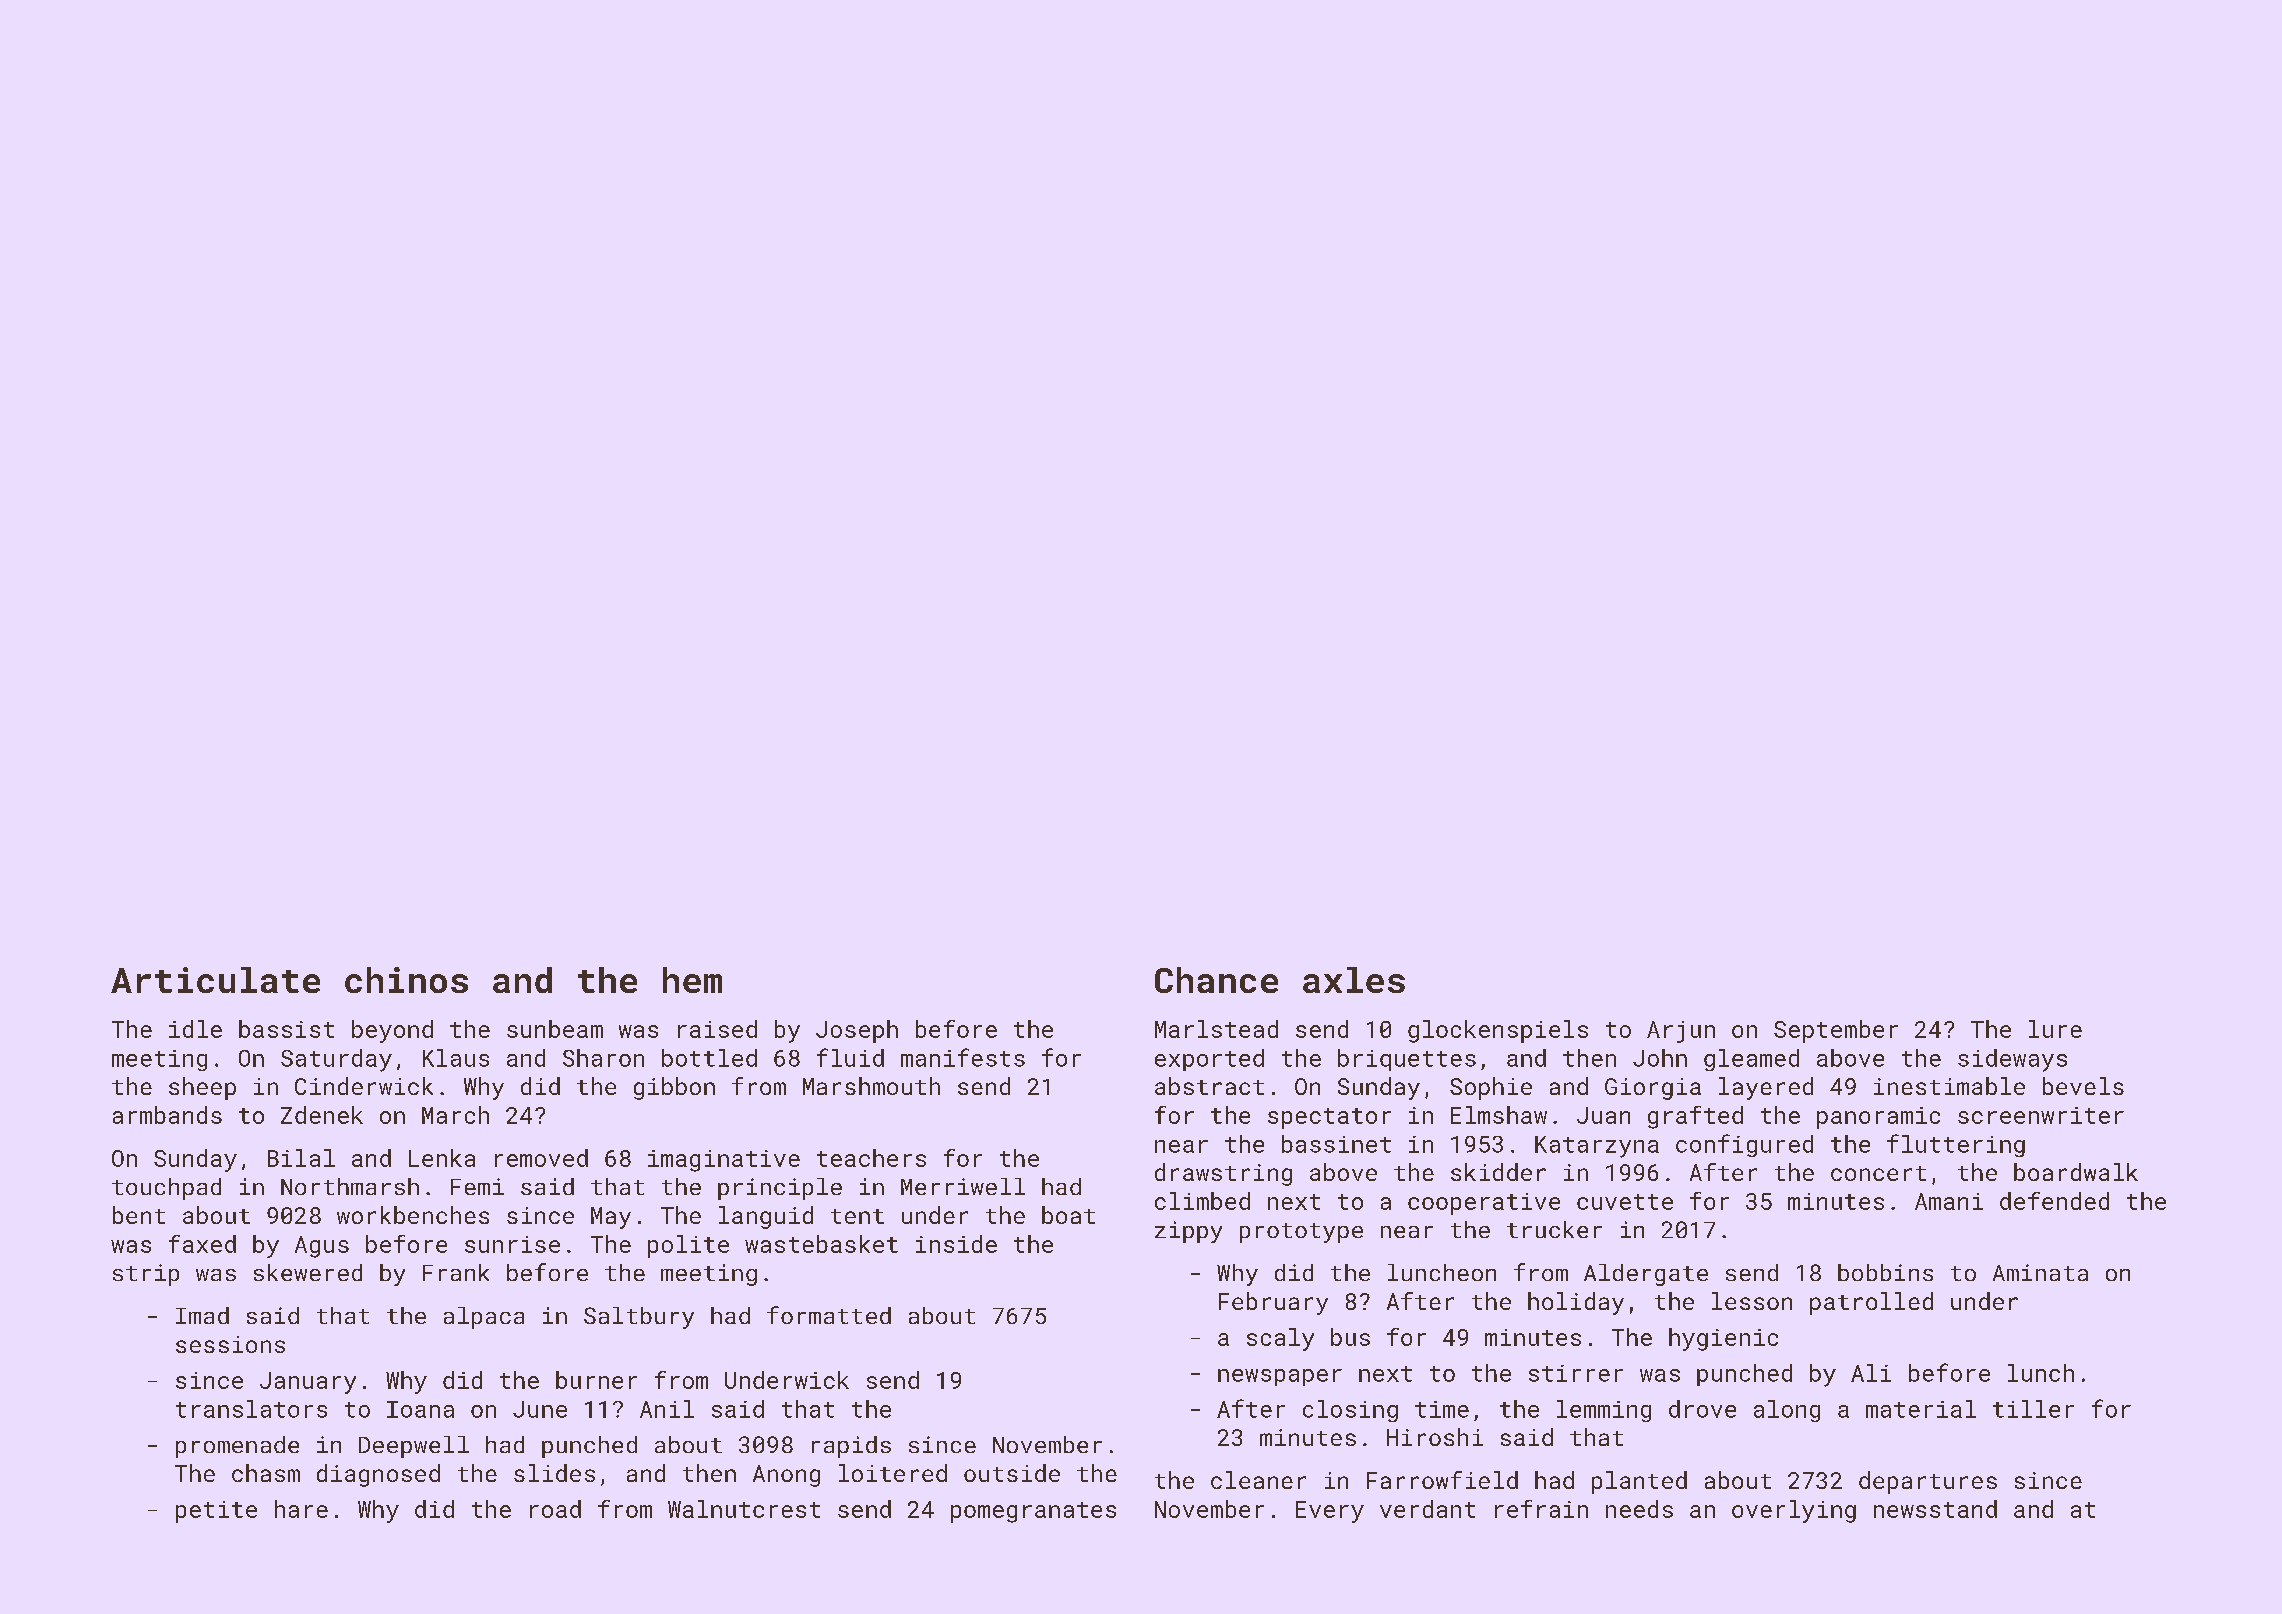 The width and height of the image is (2282, 1614). What do you see at coordinates (378, 1475) in the image?
I see `diagnosed` at bounding box center [378, 1475].
